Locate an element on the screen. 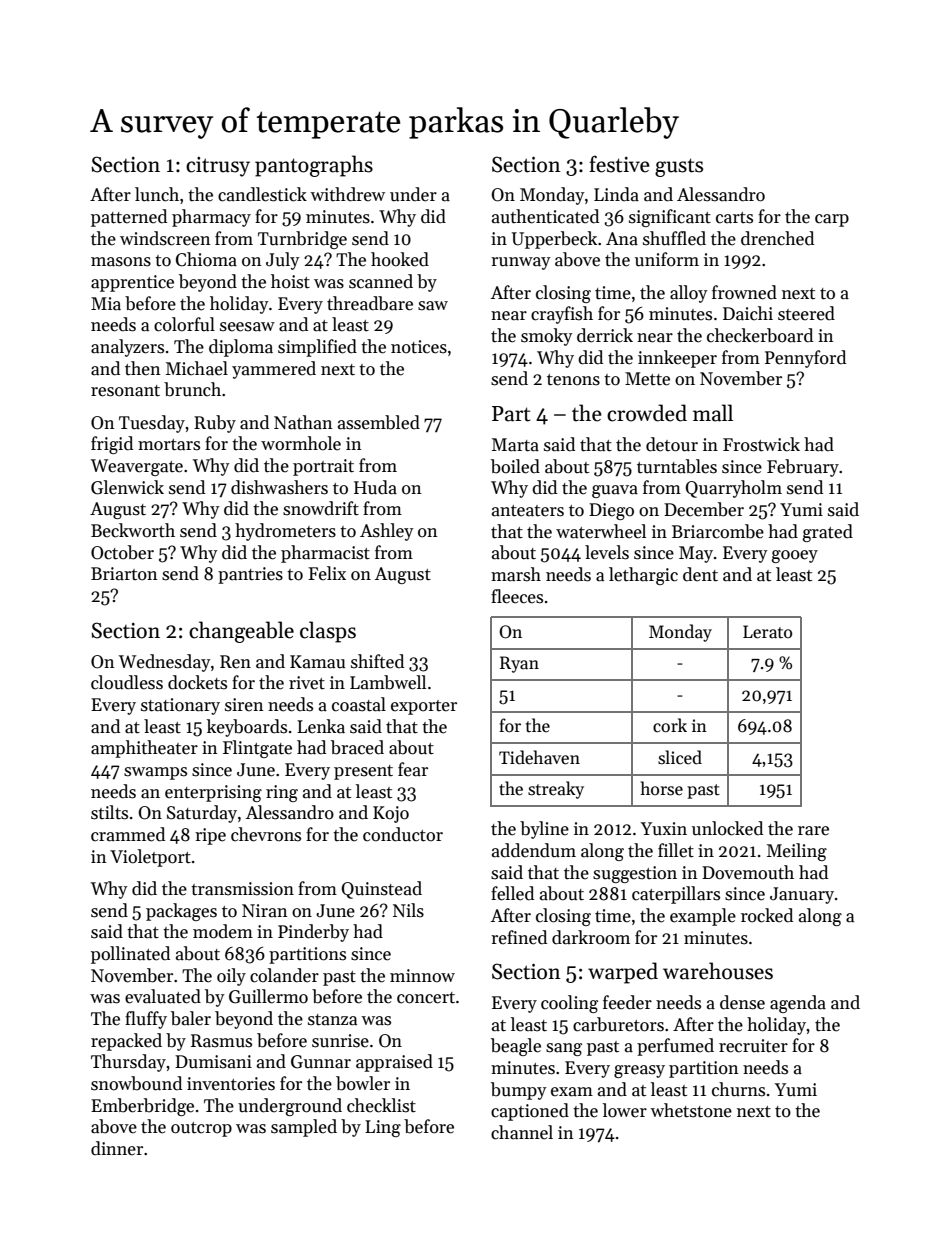 Image resolution: width=952 pixels, height=1233 pixels. exporter is located at coordinates (424, 707).
